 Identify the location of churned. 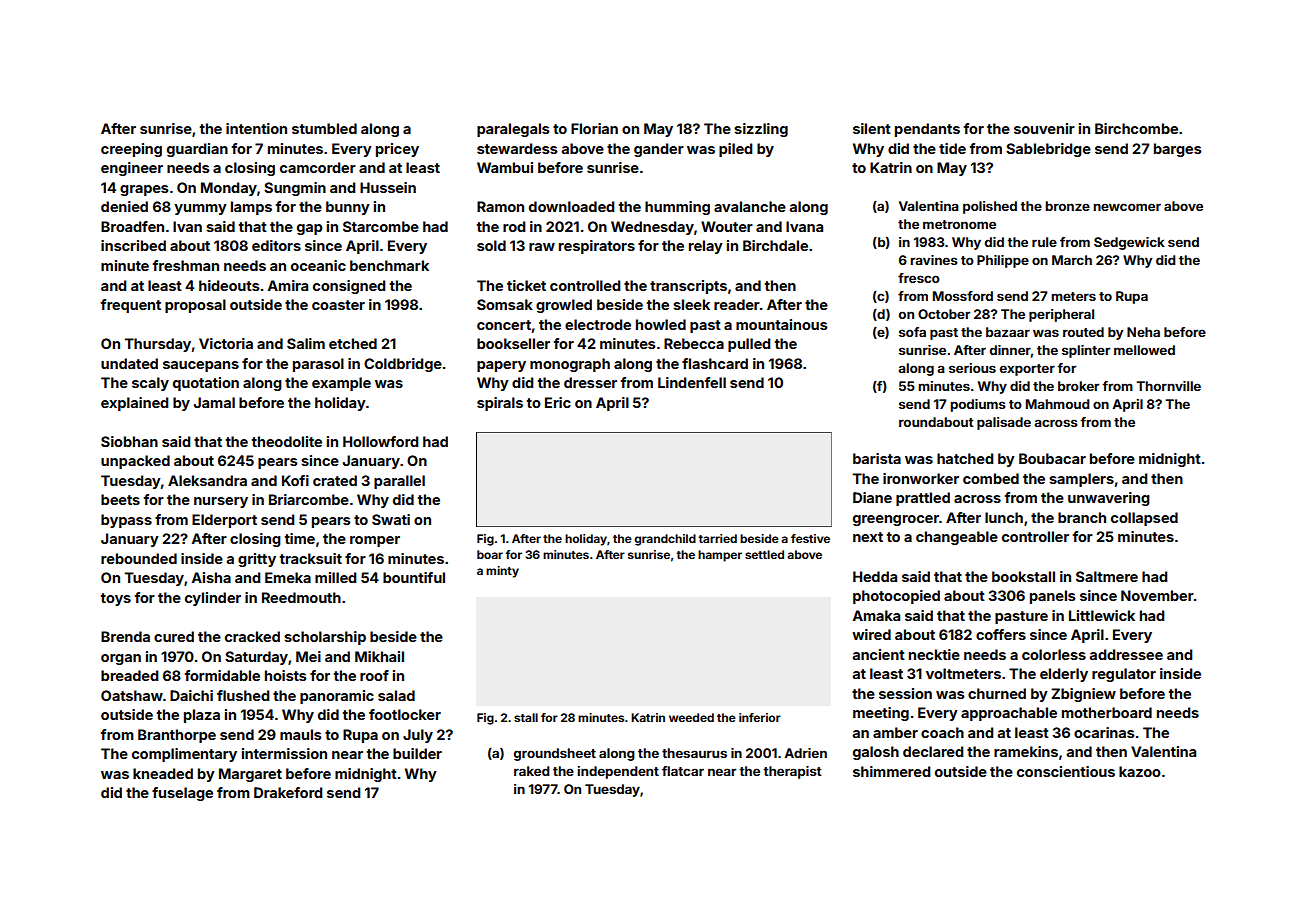
(997, 693).
